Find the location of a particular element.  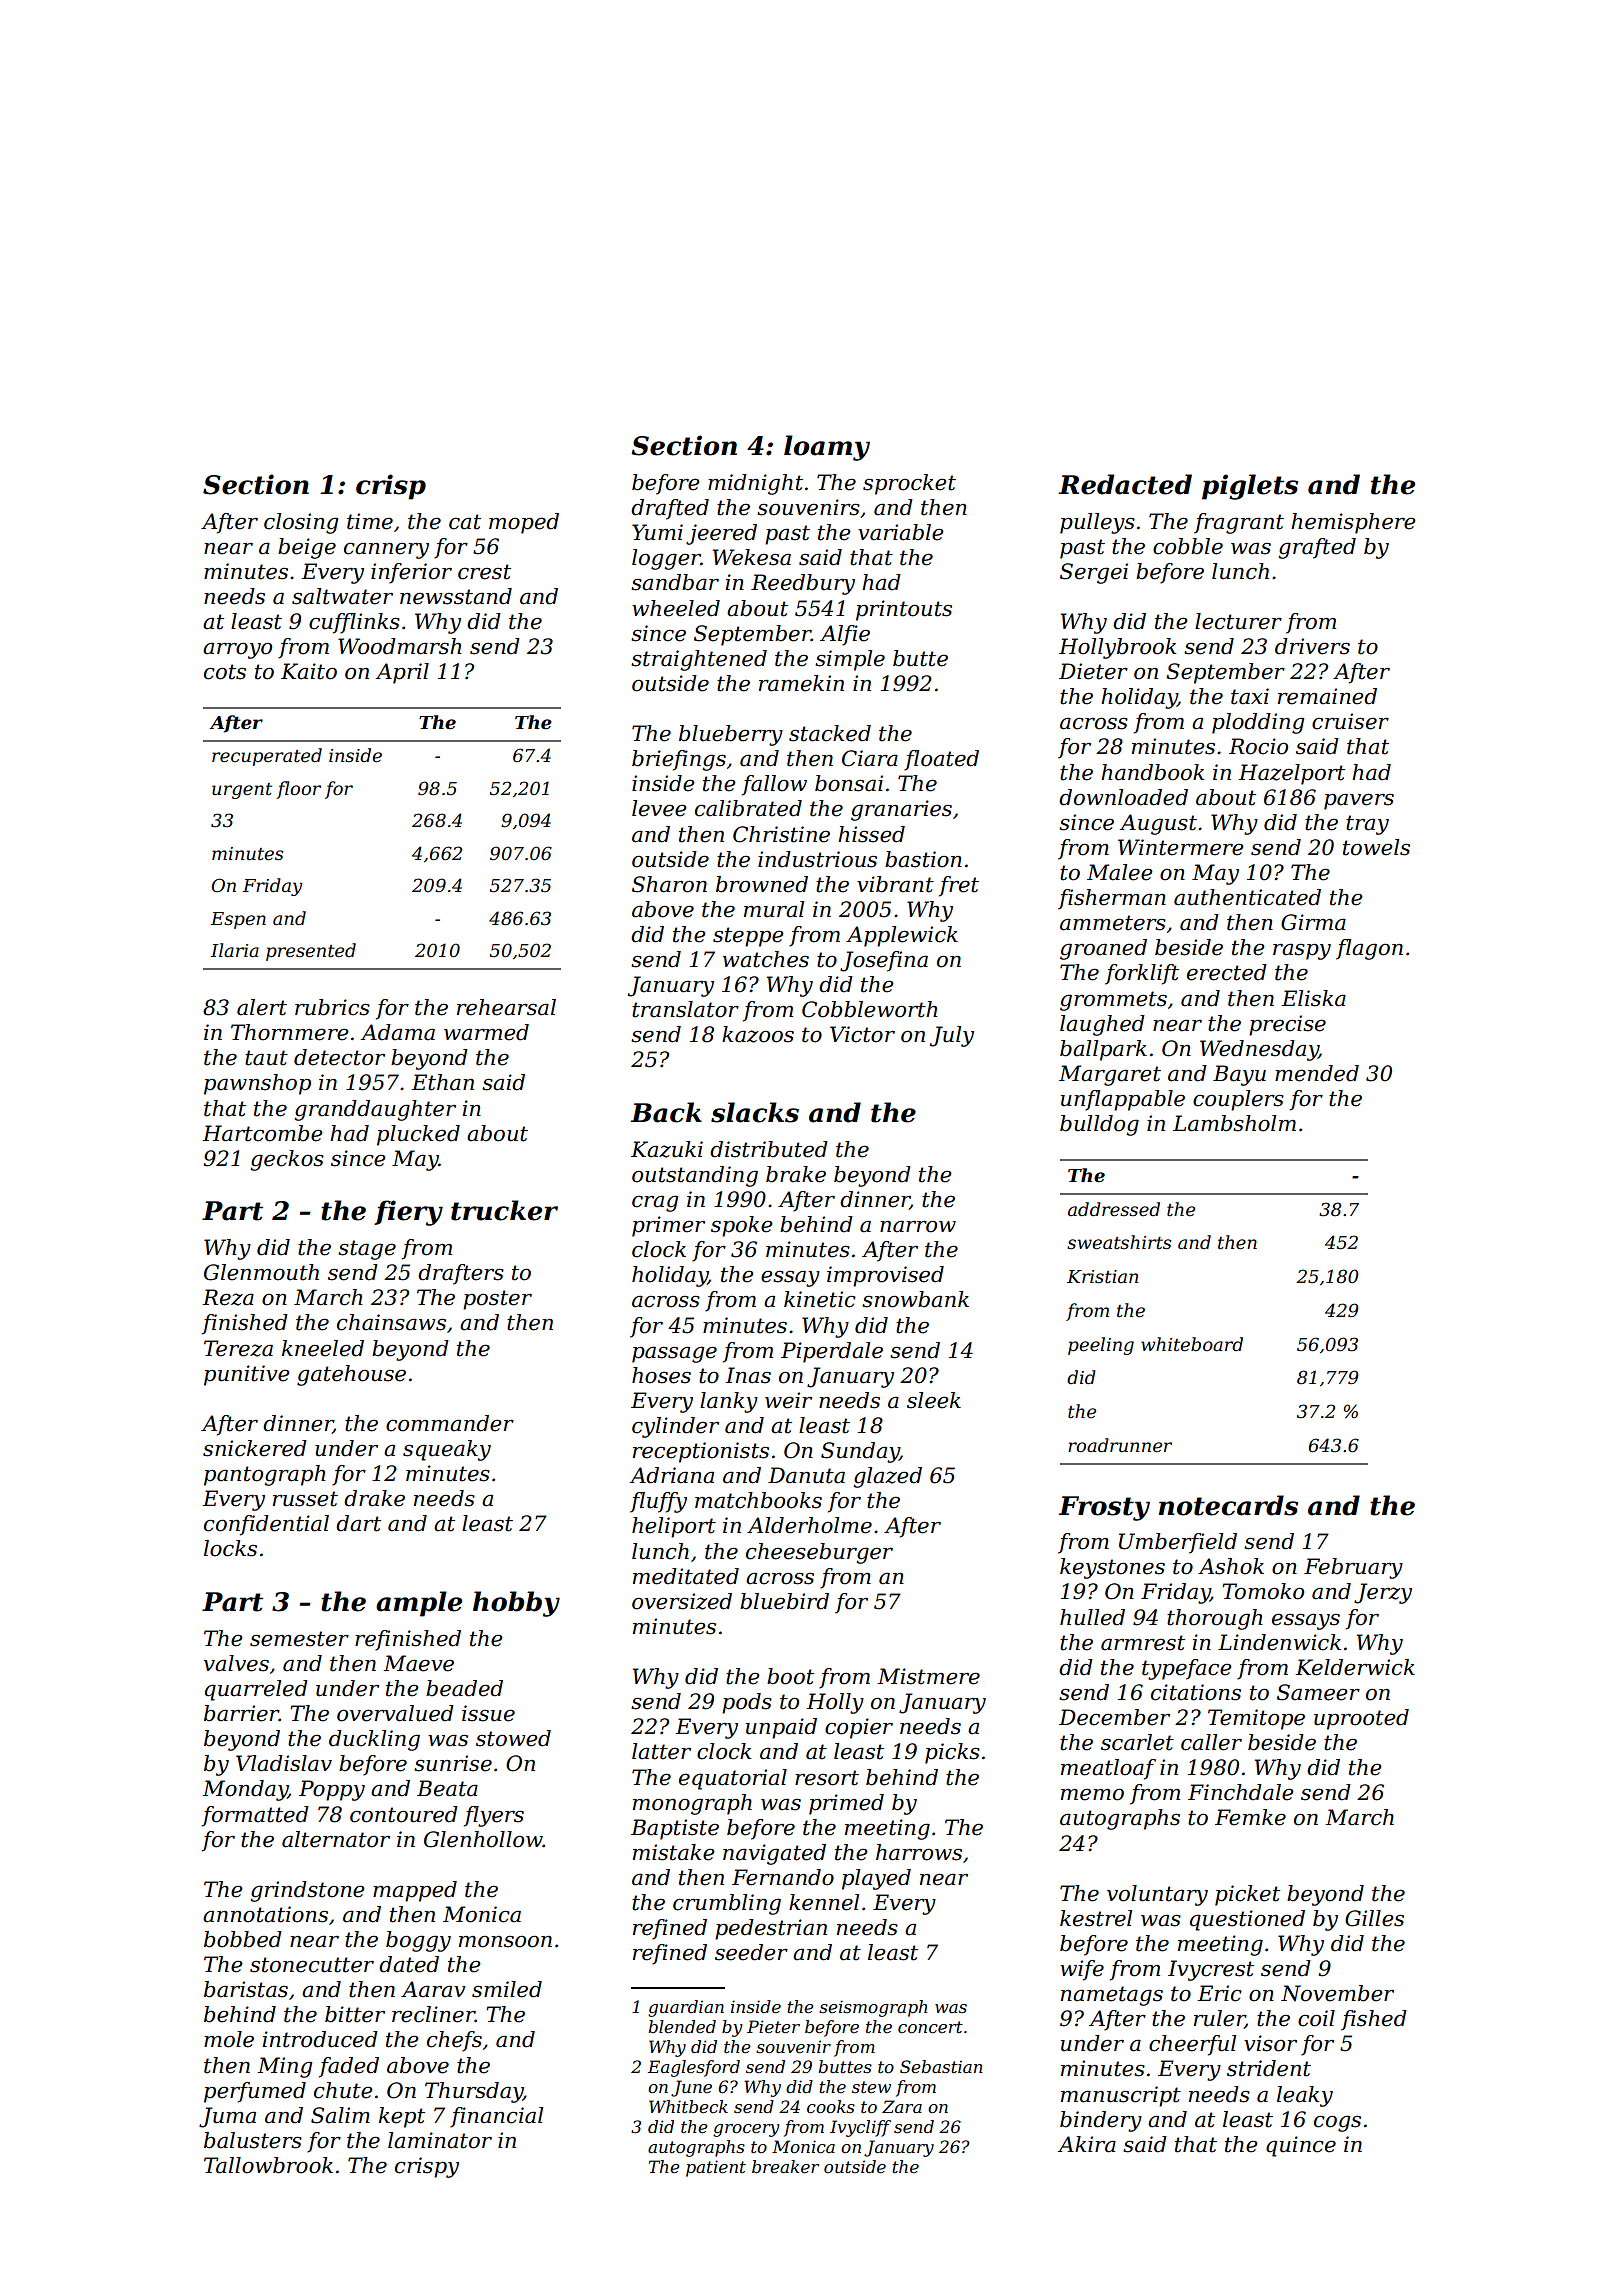

floor is located at coordinates (298, 790).
